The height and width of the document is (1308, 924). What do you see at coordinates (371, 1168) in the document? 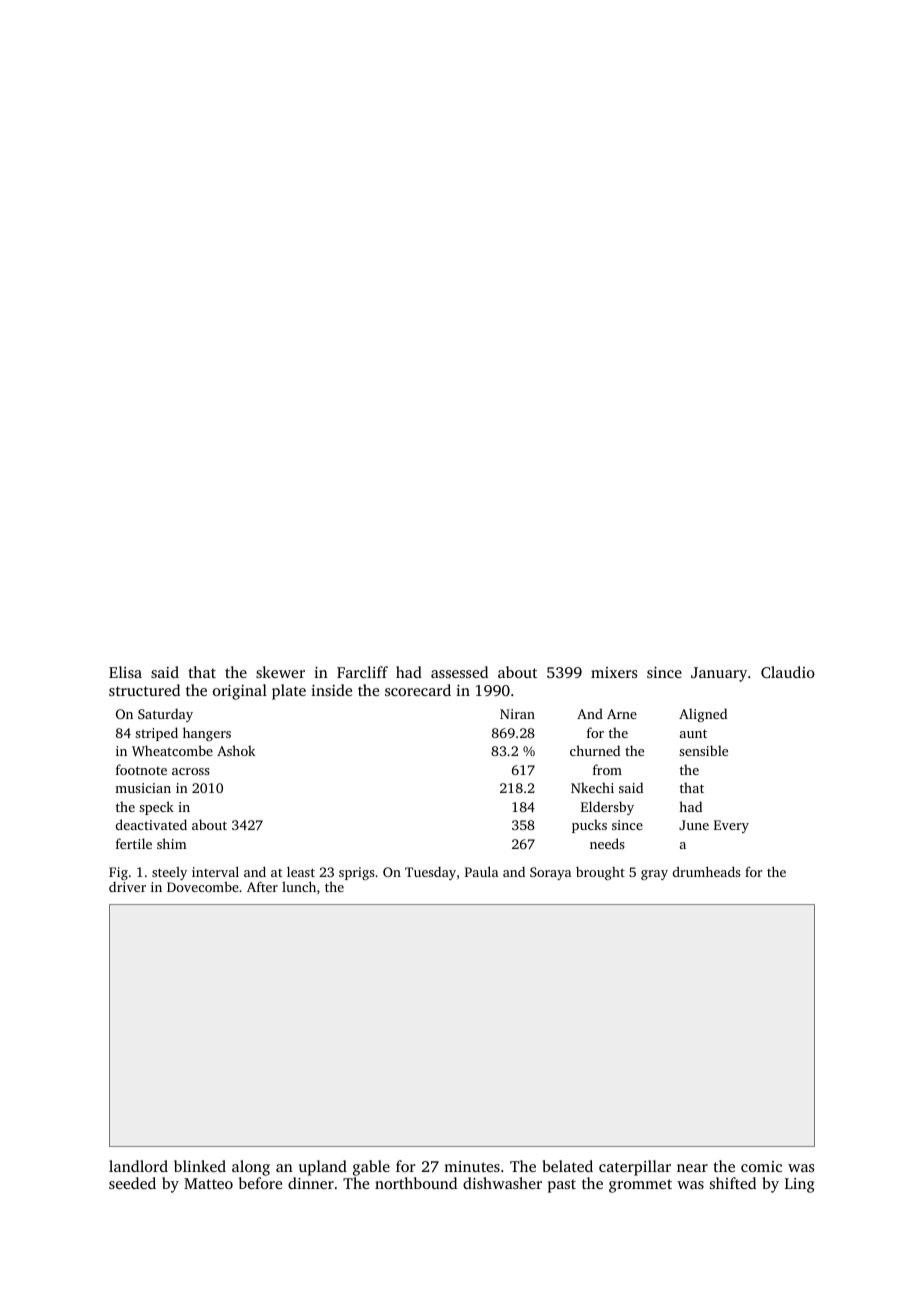
I see `gable` at bounding box center [371, 1168].
